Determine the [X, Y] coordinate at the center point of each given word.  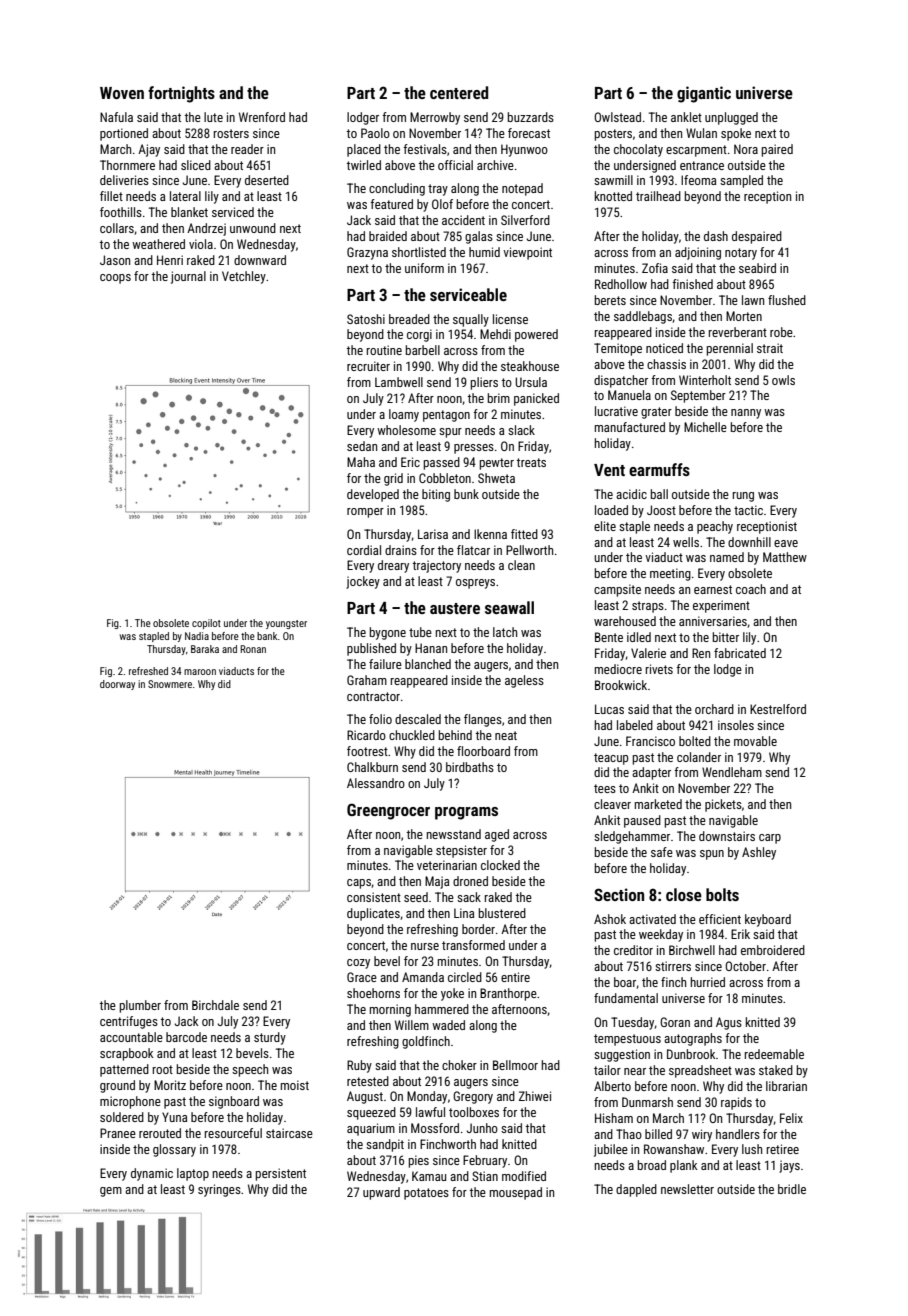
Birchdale [215, 1005]
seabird [757, 268]
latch [505, 632]
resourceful [233, 1133]
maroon [200, 672]
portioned [124, 134]
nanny [746, 414]
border [478, 929]
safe [662, 852]
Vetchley [244, 277]
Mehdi [495, 334]
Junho [482, 1128]
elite [605, 526]
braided [388, 236]
